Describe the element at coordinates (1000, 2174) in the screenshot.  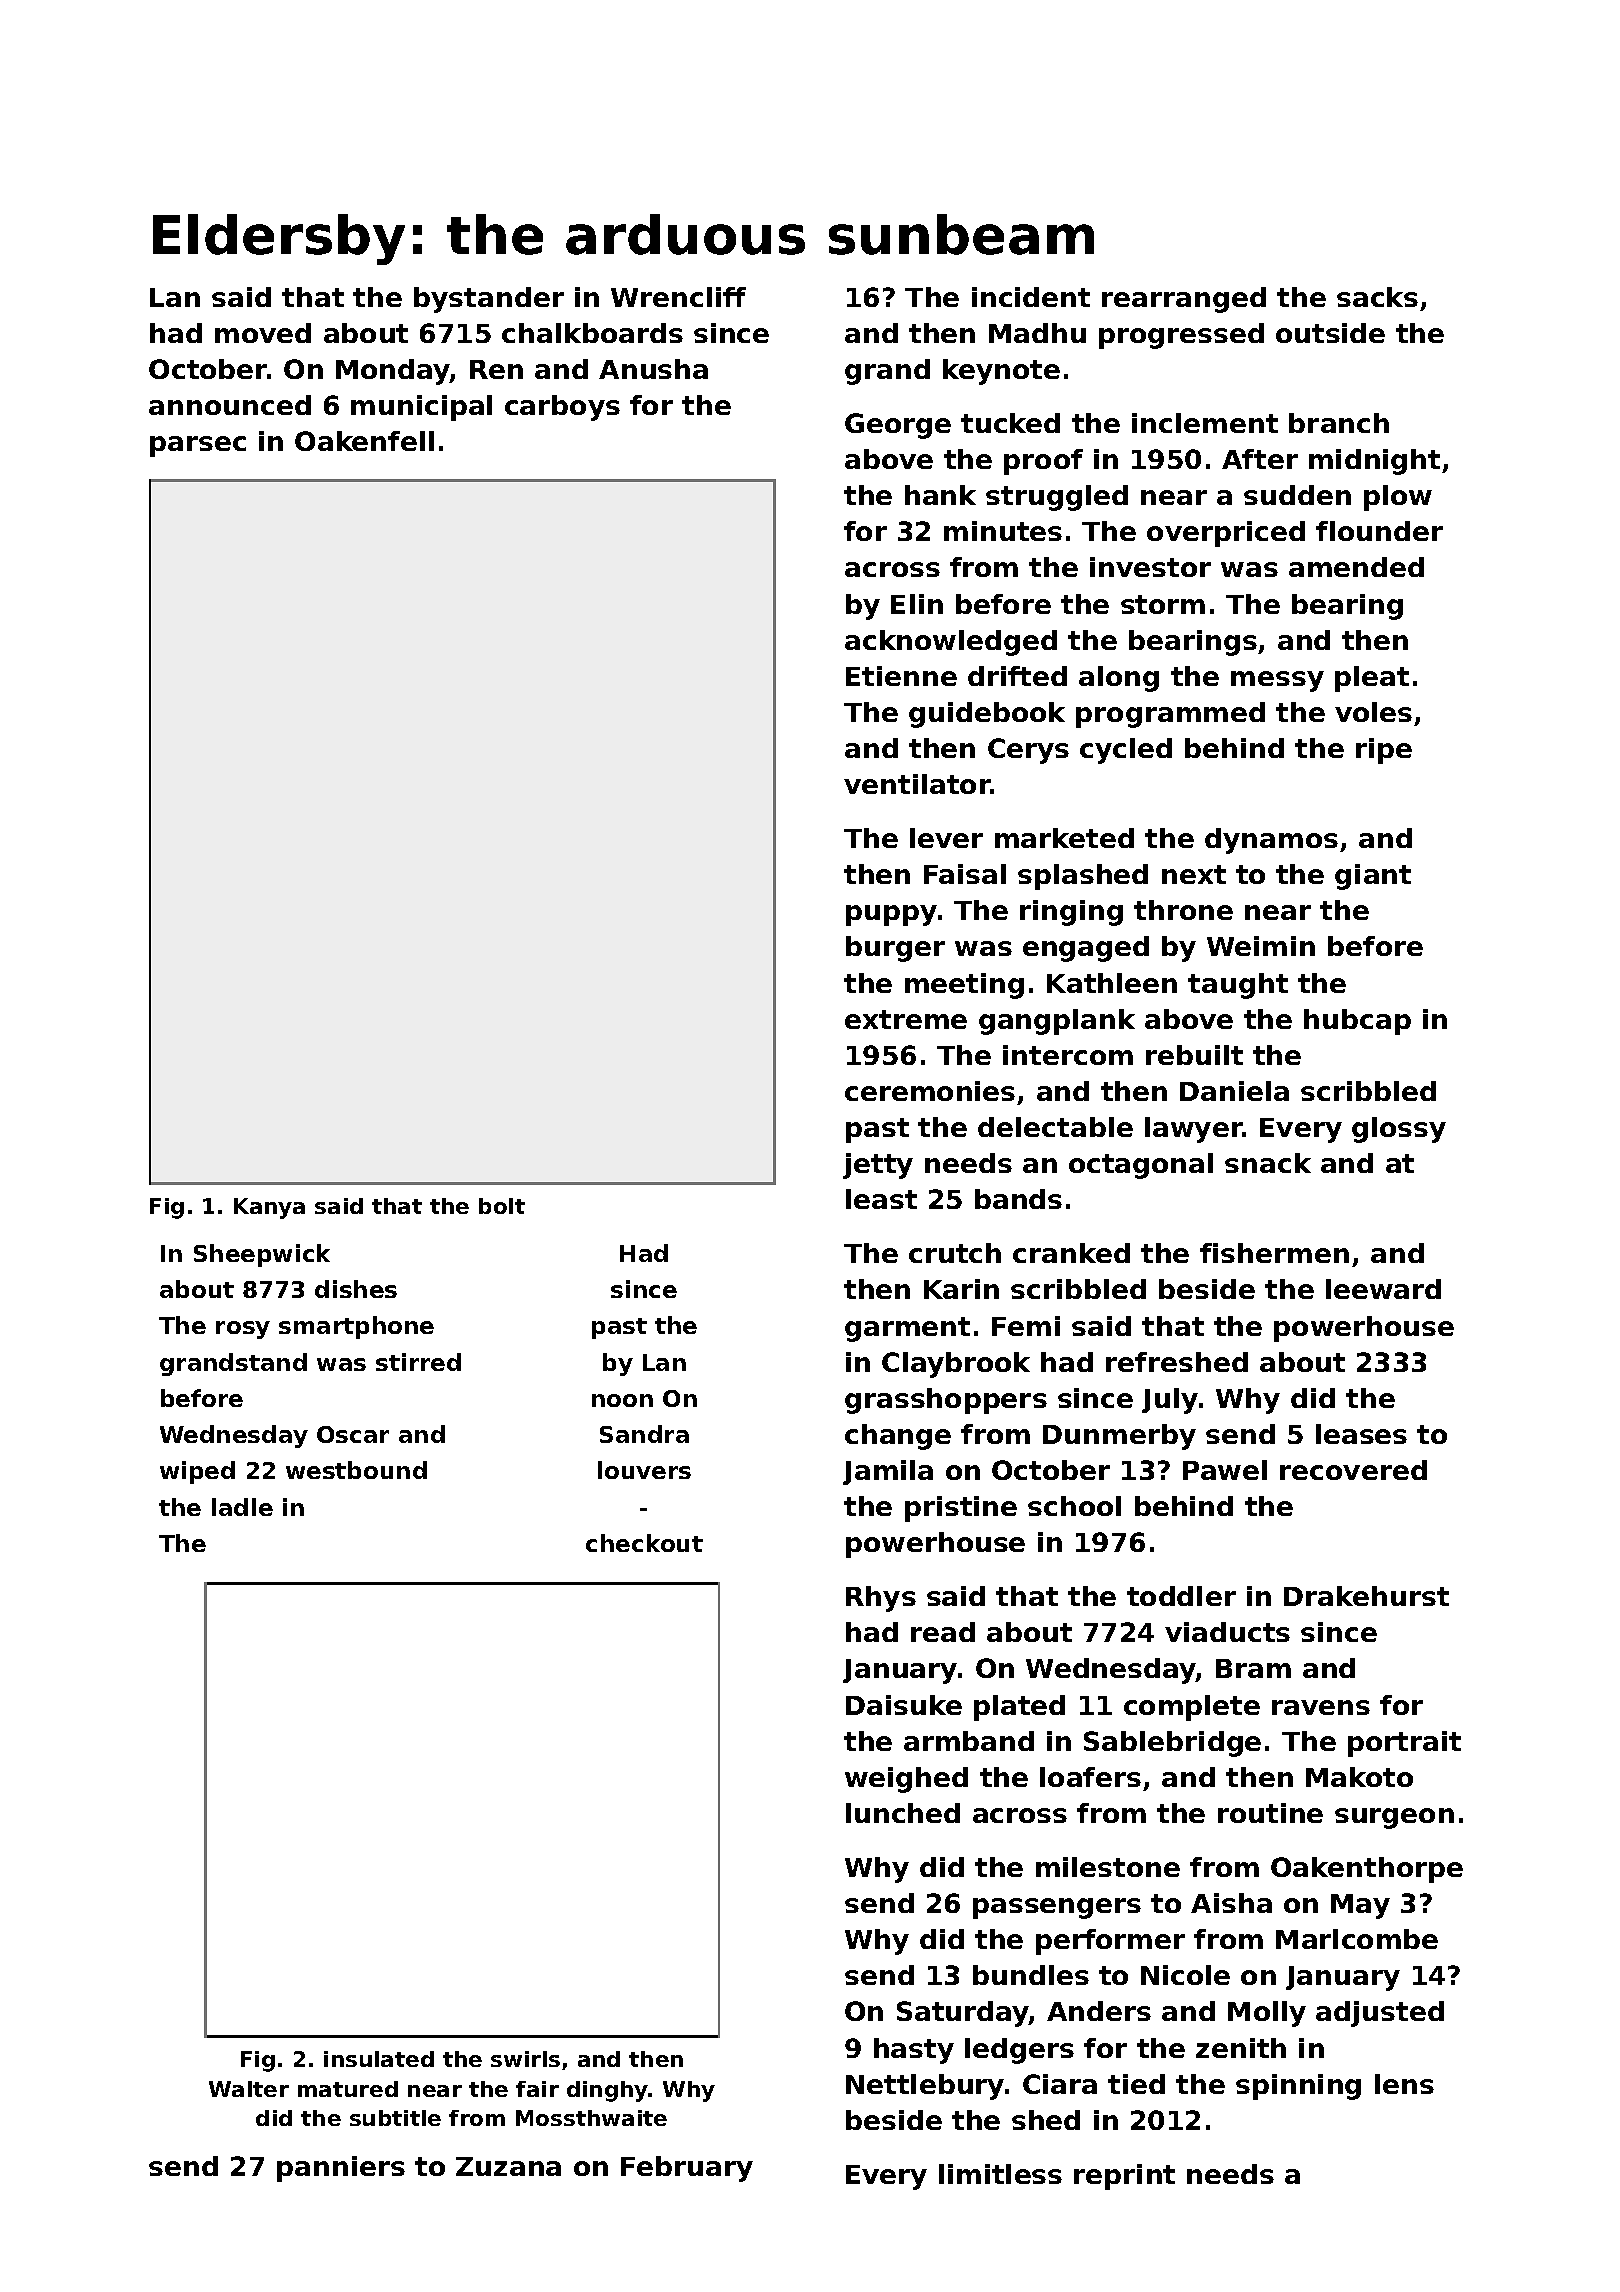
I see `limitless` at that location.
